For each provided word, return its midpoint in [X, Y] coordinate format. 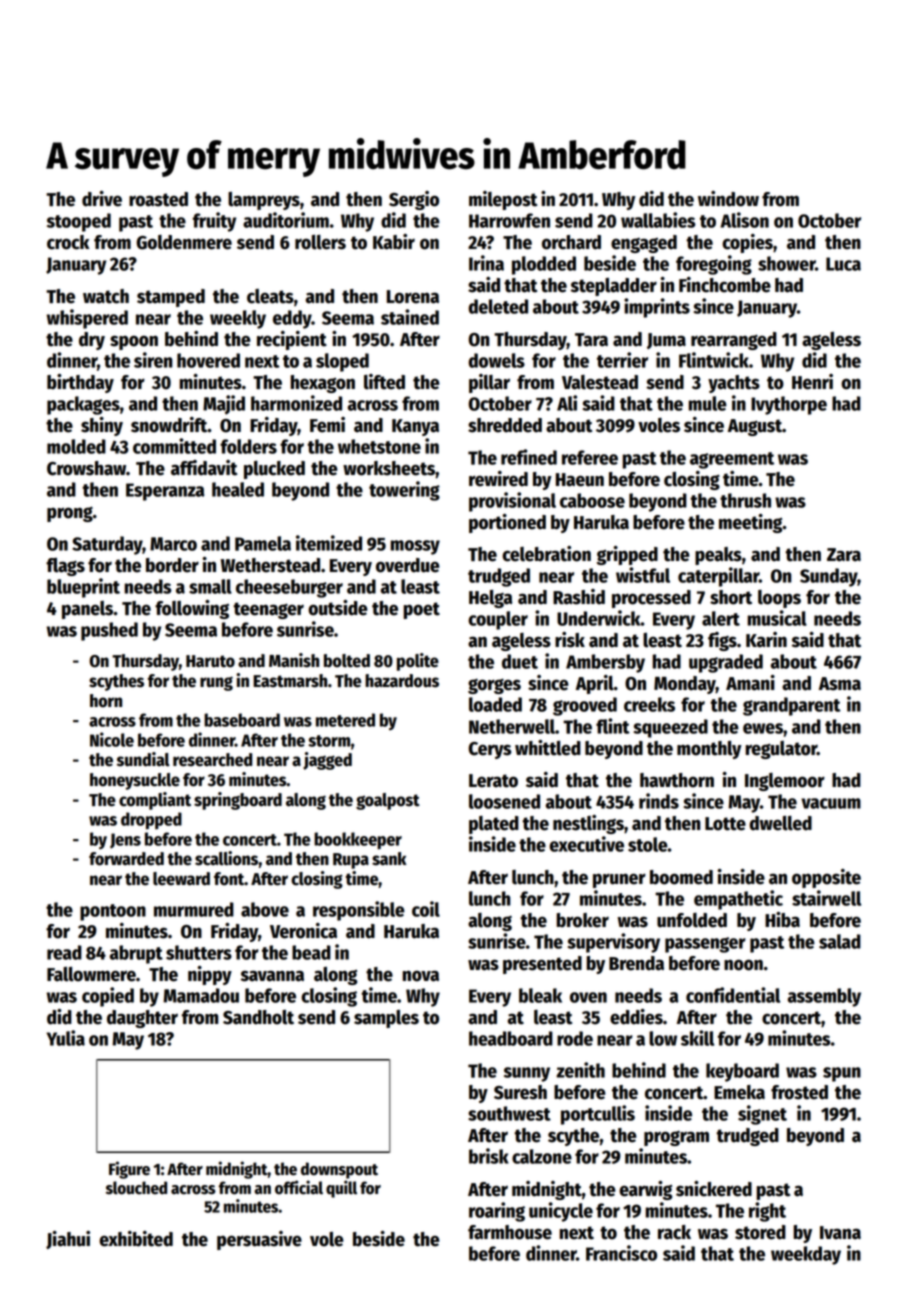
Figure [129, 1170]
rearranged [734, 341]
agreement [732, 460]
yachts [734, 384]
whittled [548, 748]
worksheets [389, 468]
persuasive [259, 1240]
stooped [79, 222]
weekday [806, 1255]
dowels [496, 360]
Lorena [413, 297]
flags [65, 567]
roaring [497, 1212]
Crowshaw [86, 468]
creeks [649, 704]
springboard [238, 801]
